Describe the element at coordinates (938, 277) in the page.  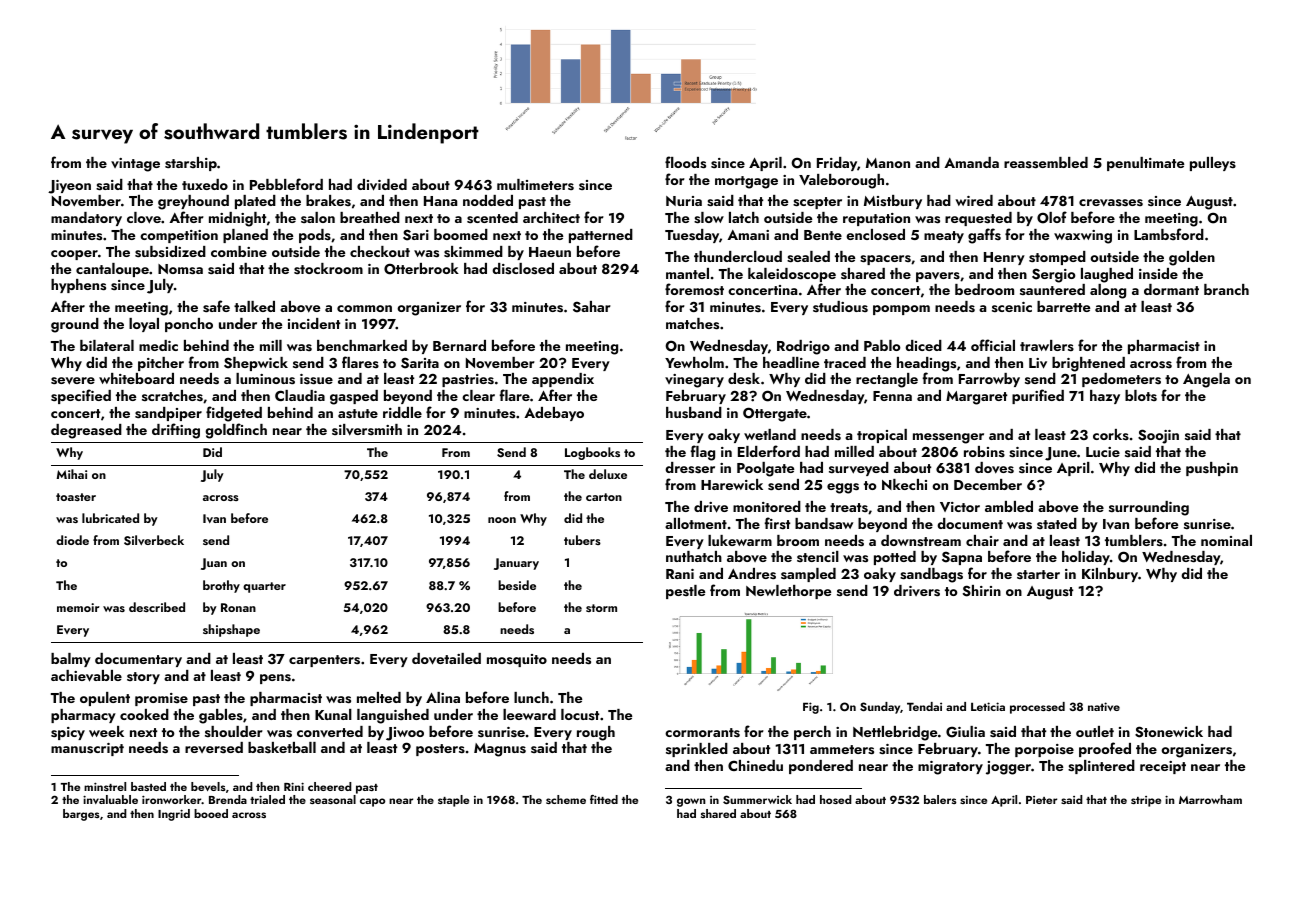
I see `pavers` at that location.
